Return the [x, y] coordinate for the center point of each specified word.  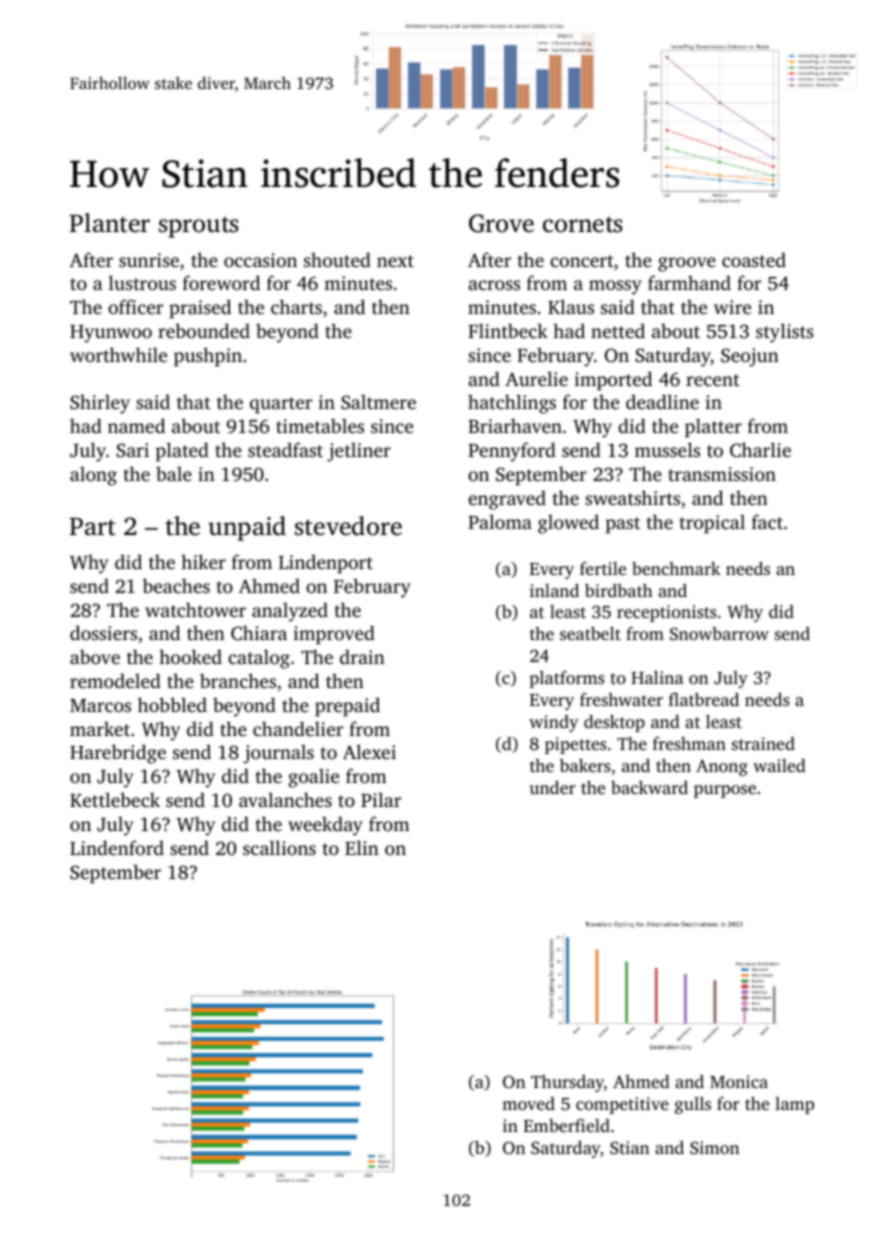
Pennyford [512, 452]
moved [528, 1103]
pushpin [208, 357]
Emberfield [567, 1125]
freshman [689, 743]
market [100, 728]
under [553, 787]
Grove [501, 223]
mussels [667, 449]
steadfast [285, 449]
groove [687, 264]
